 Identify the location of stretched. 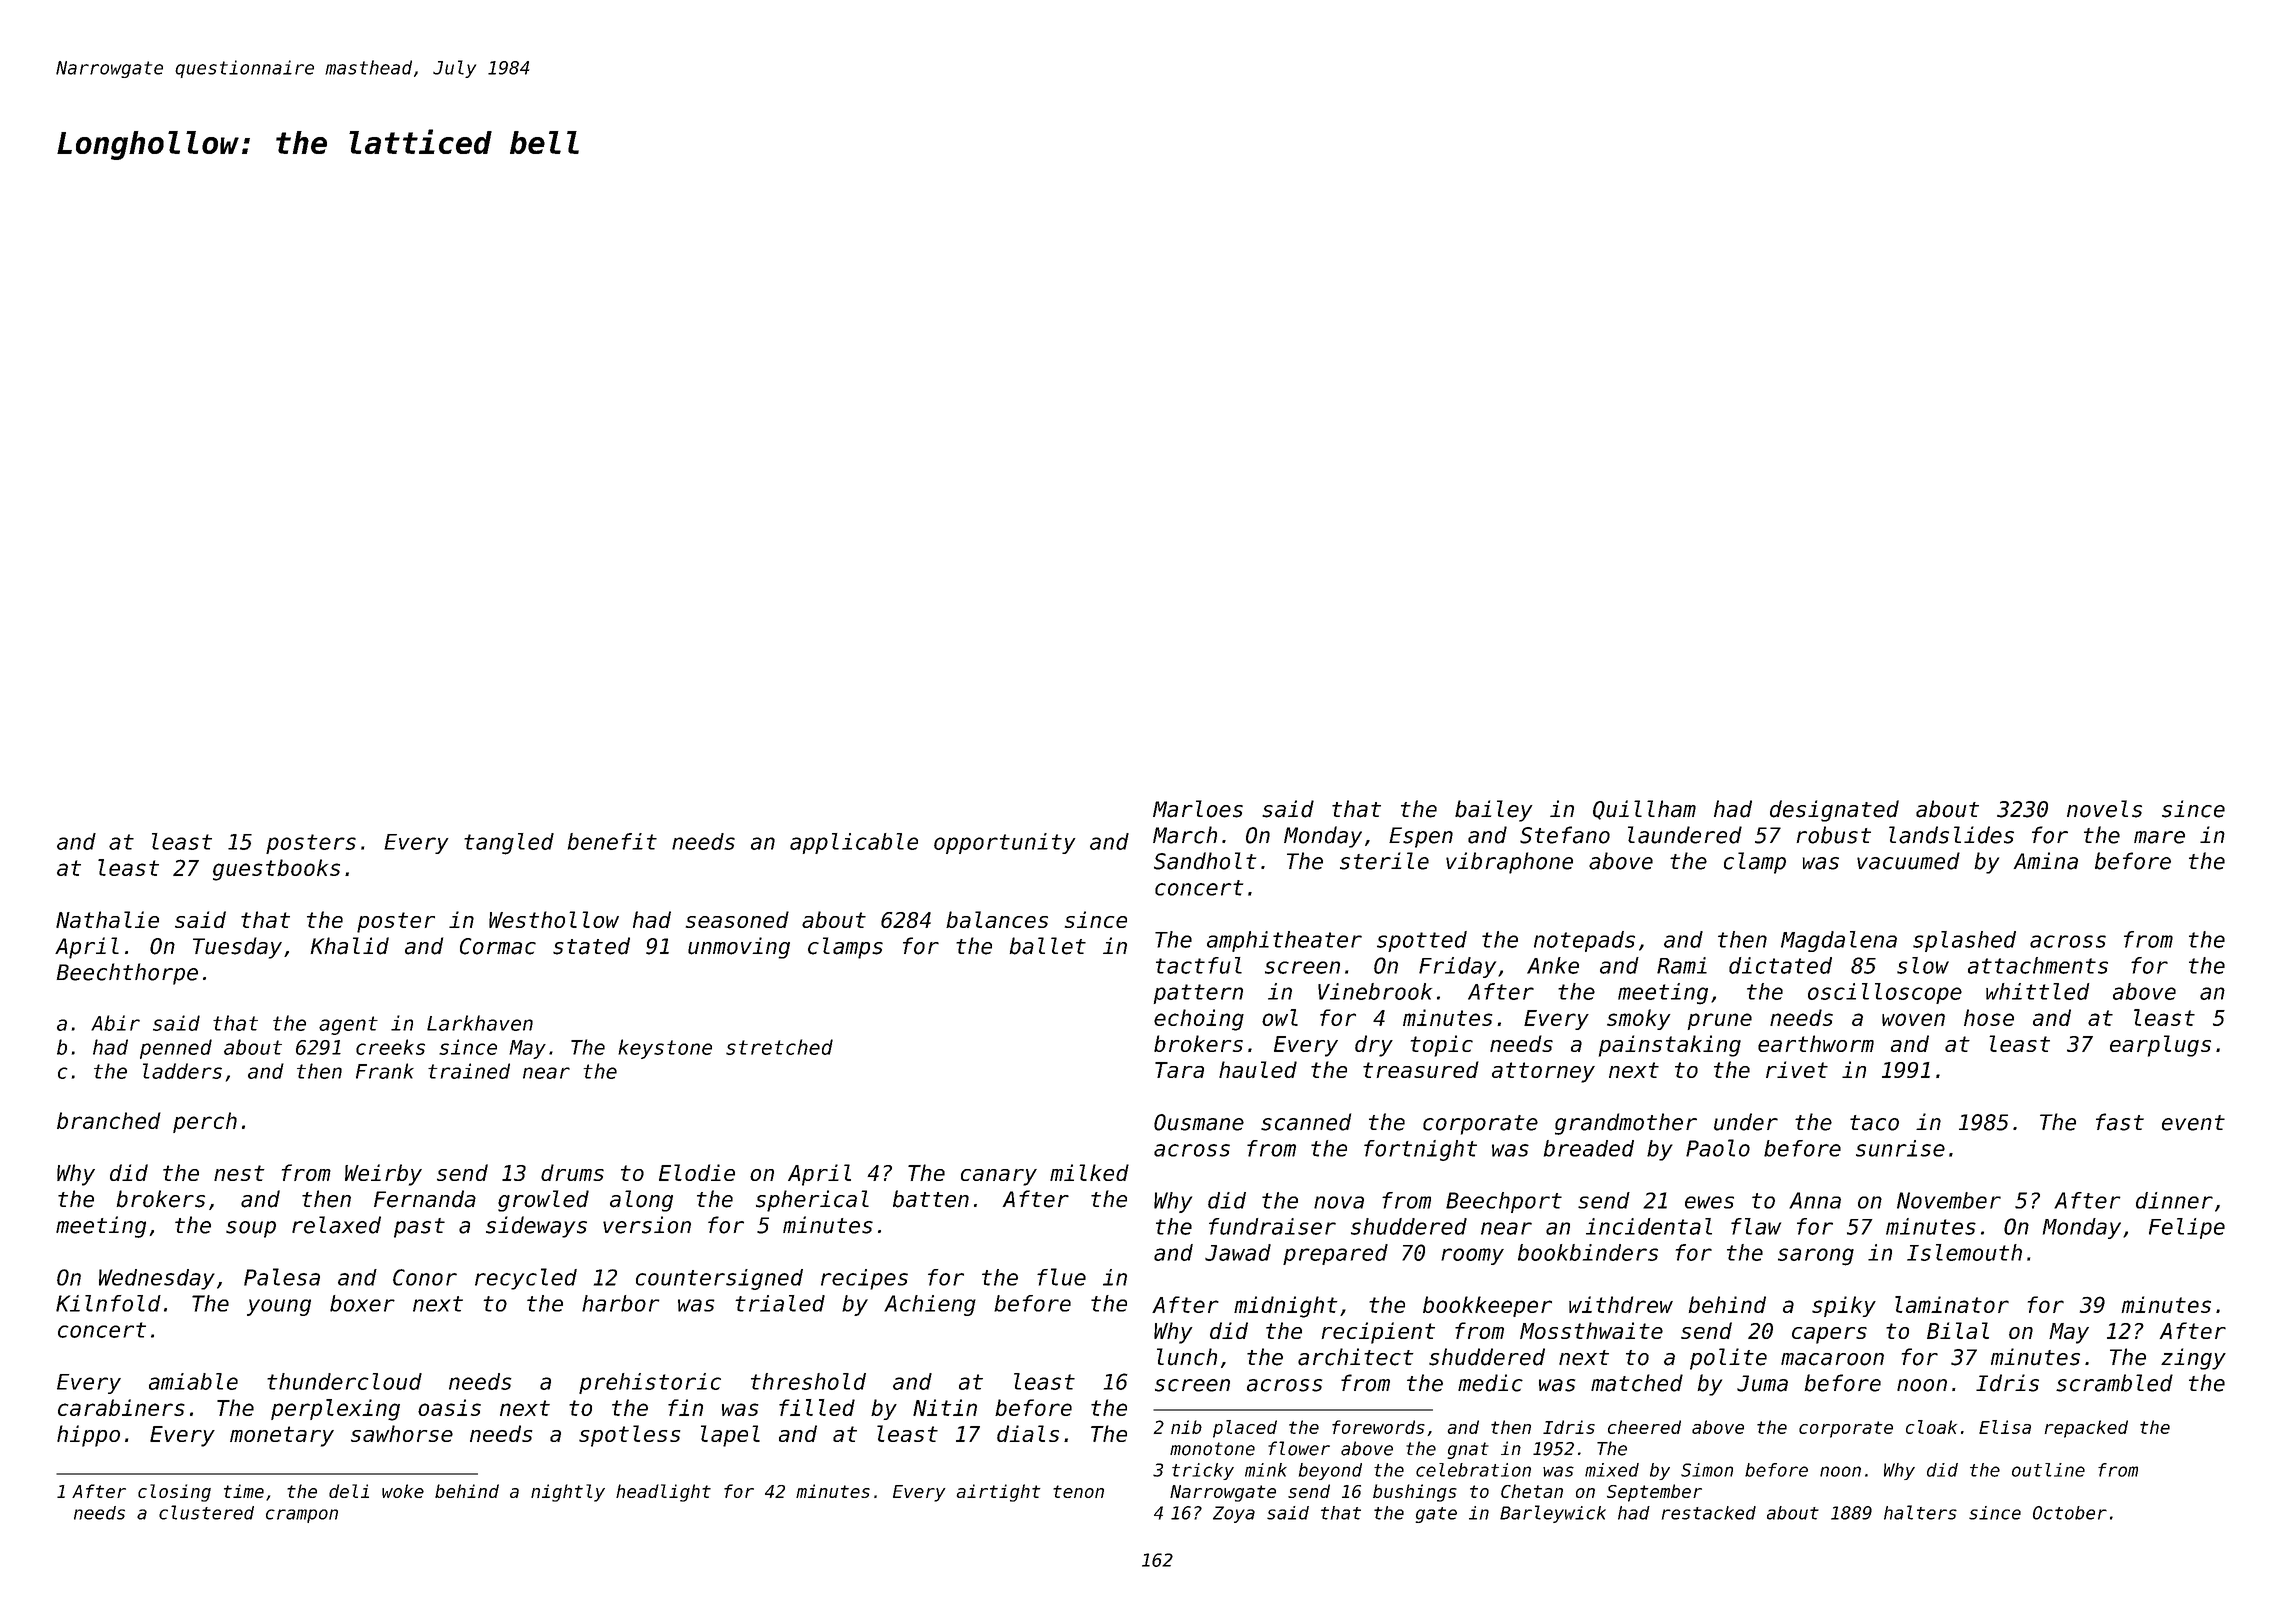
(779, 1047).
